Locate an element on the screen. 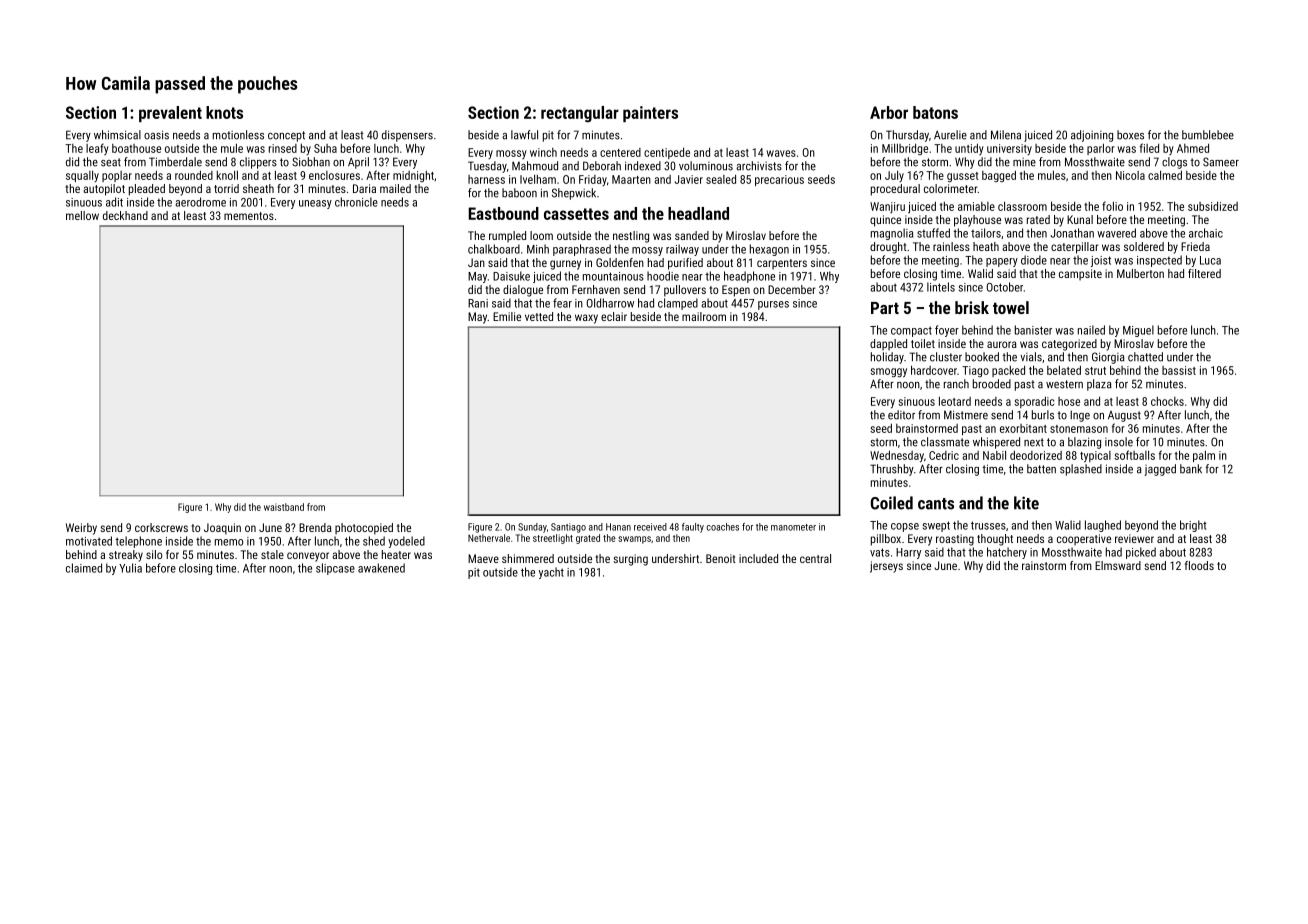  adjoining is located at coordinates (1092, 136).
